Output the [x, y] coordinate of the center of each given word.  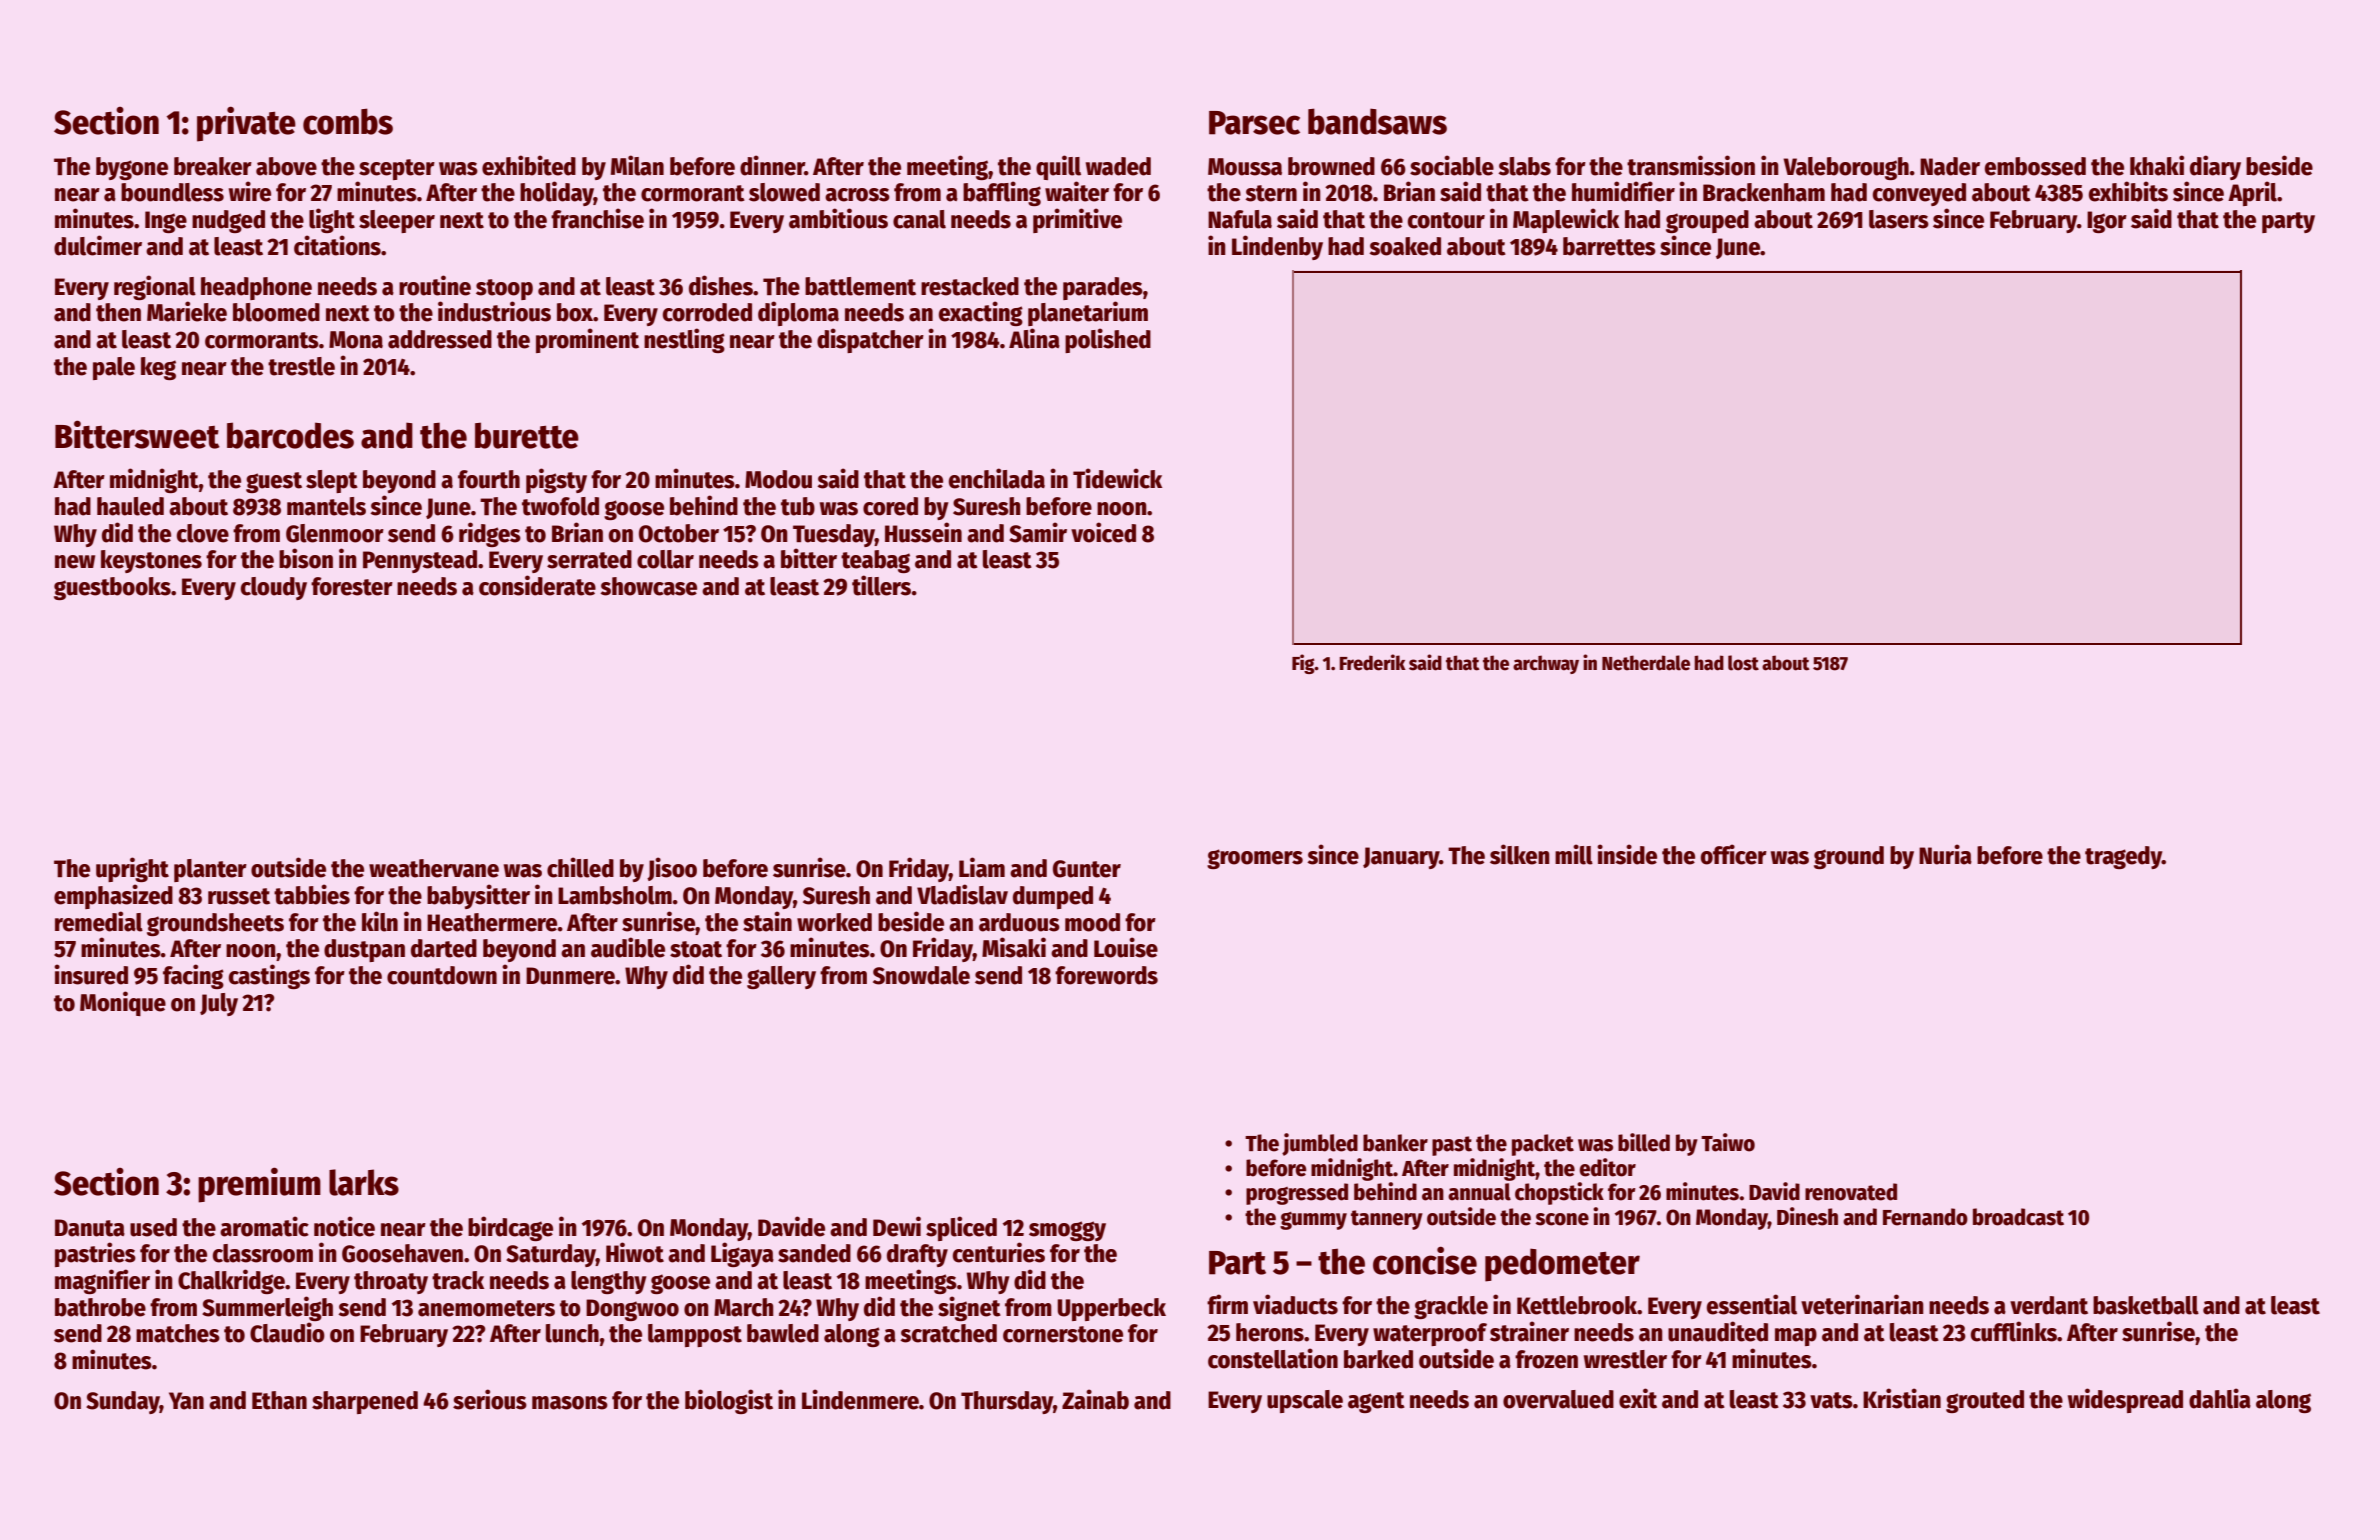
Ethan [279, 1400]
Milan [637, 165]
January [1401, 858]
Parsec [1254, 123]
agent [1376, 1402]
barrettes [1609, 246]
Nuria [1945, 854]
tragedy [2123, 857]
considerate [537, 585]
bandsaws [1377, 121]
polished [1108, 340]
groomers [1255, 859]
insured [91, 974]
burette [527, 435]
